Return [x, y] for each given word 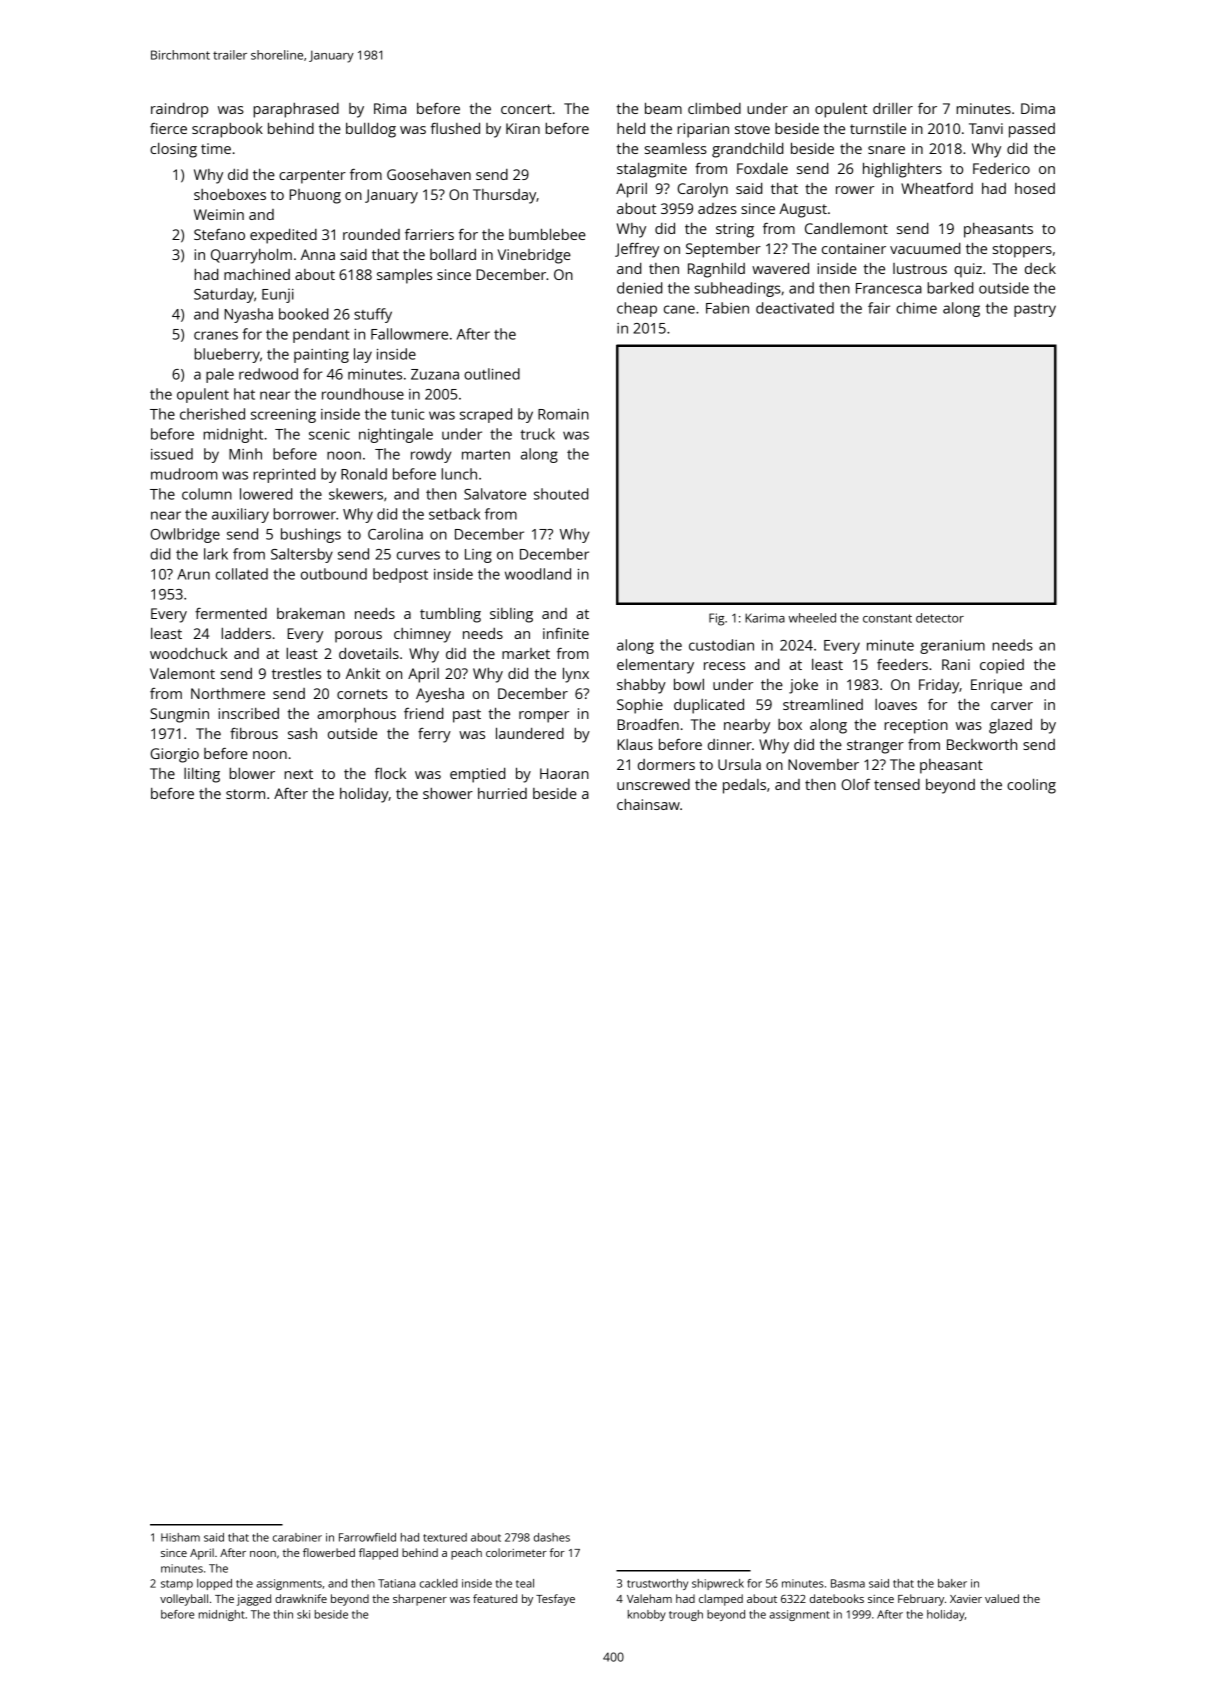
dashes [552, 1537]
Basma [848, 1583]
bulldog [371, 130]
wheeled [812, 618]
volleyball [184, 1600]
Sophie [640, 706]
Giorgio [174, 755]
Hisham [180, 1537]
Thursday [504, 196]
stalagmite [652, 170]
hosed [1035, 188]
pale [220, 375]
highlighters [902, 170]
